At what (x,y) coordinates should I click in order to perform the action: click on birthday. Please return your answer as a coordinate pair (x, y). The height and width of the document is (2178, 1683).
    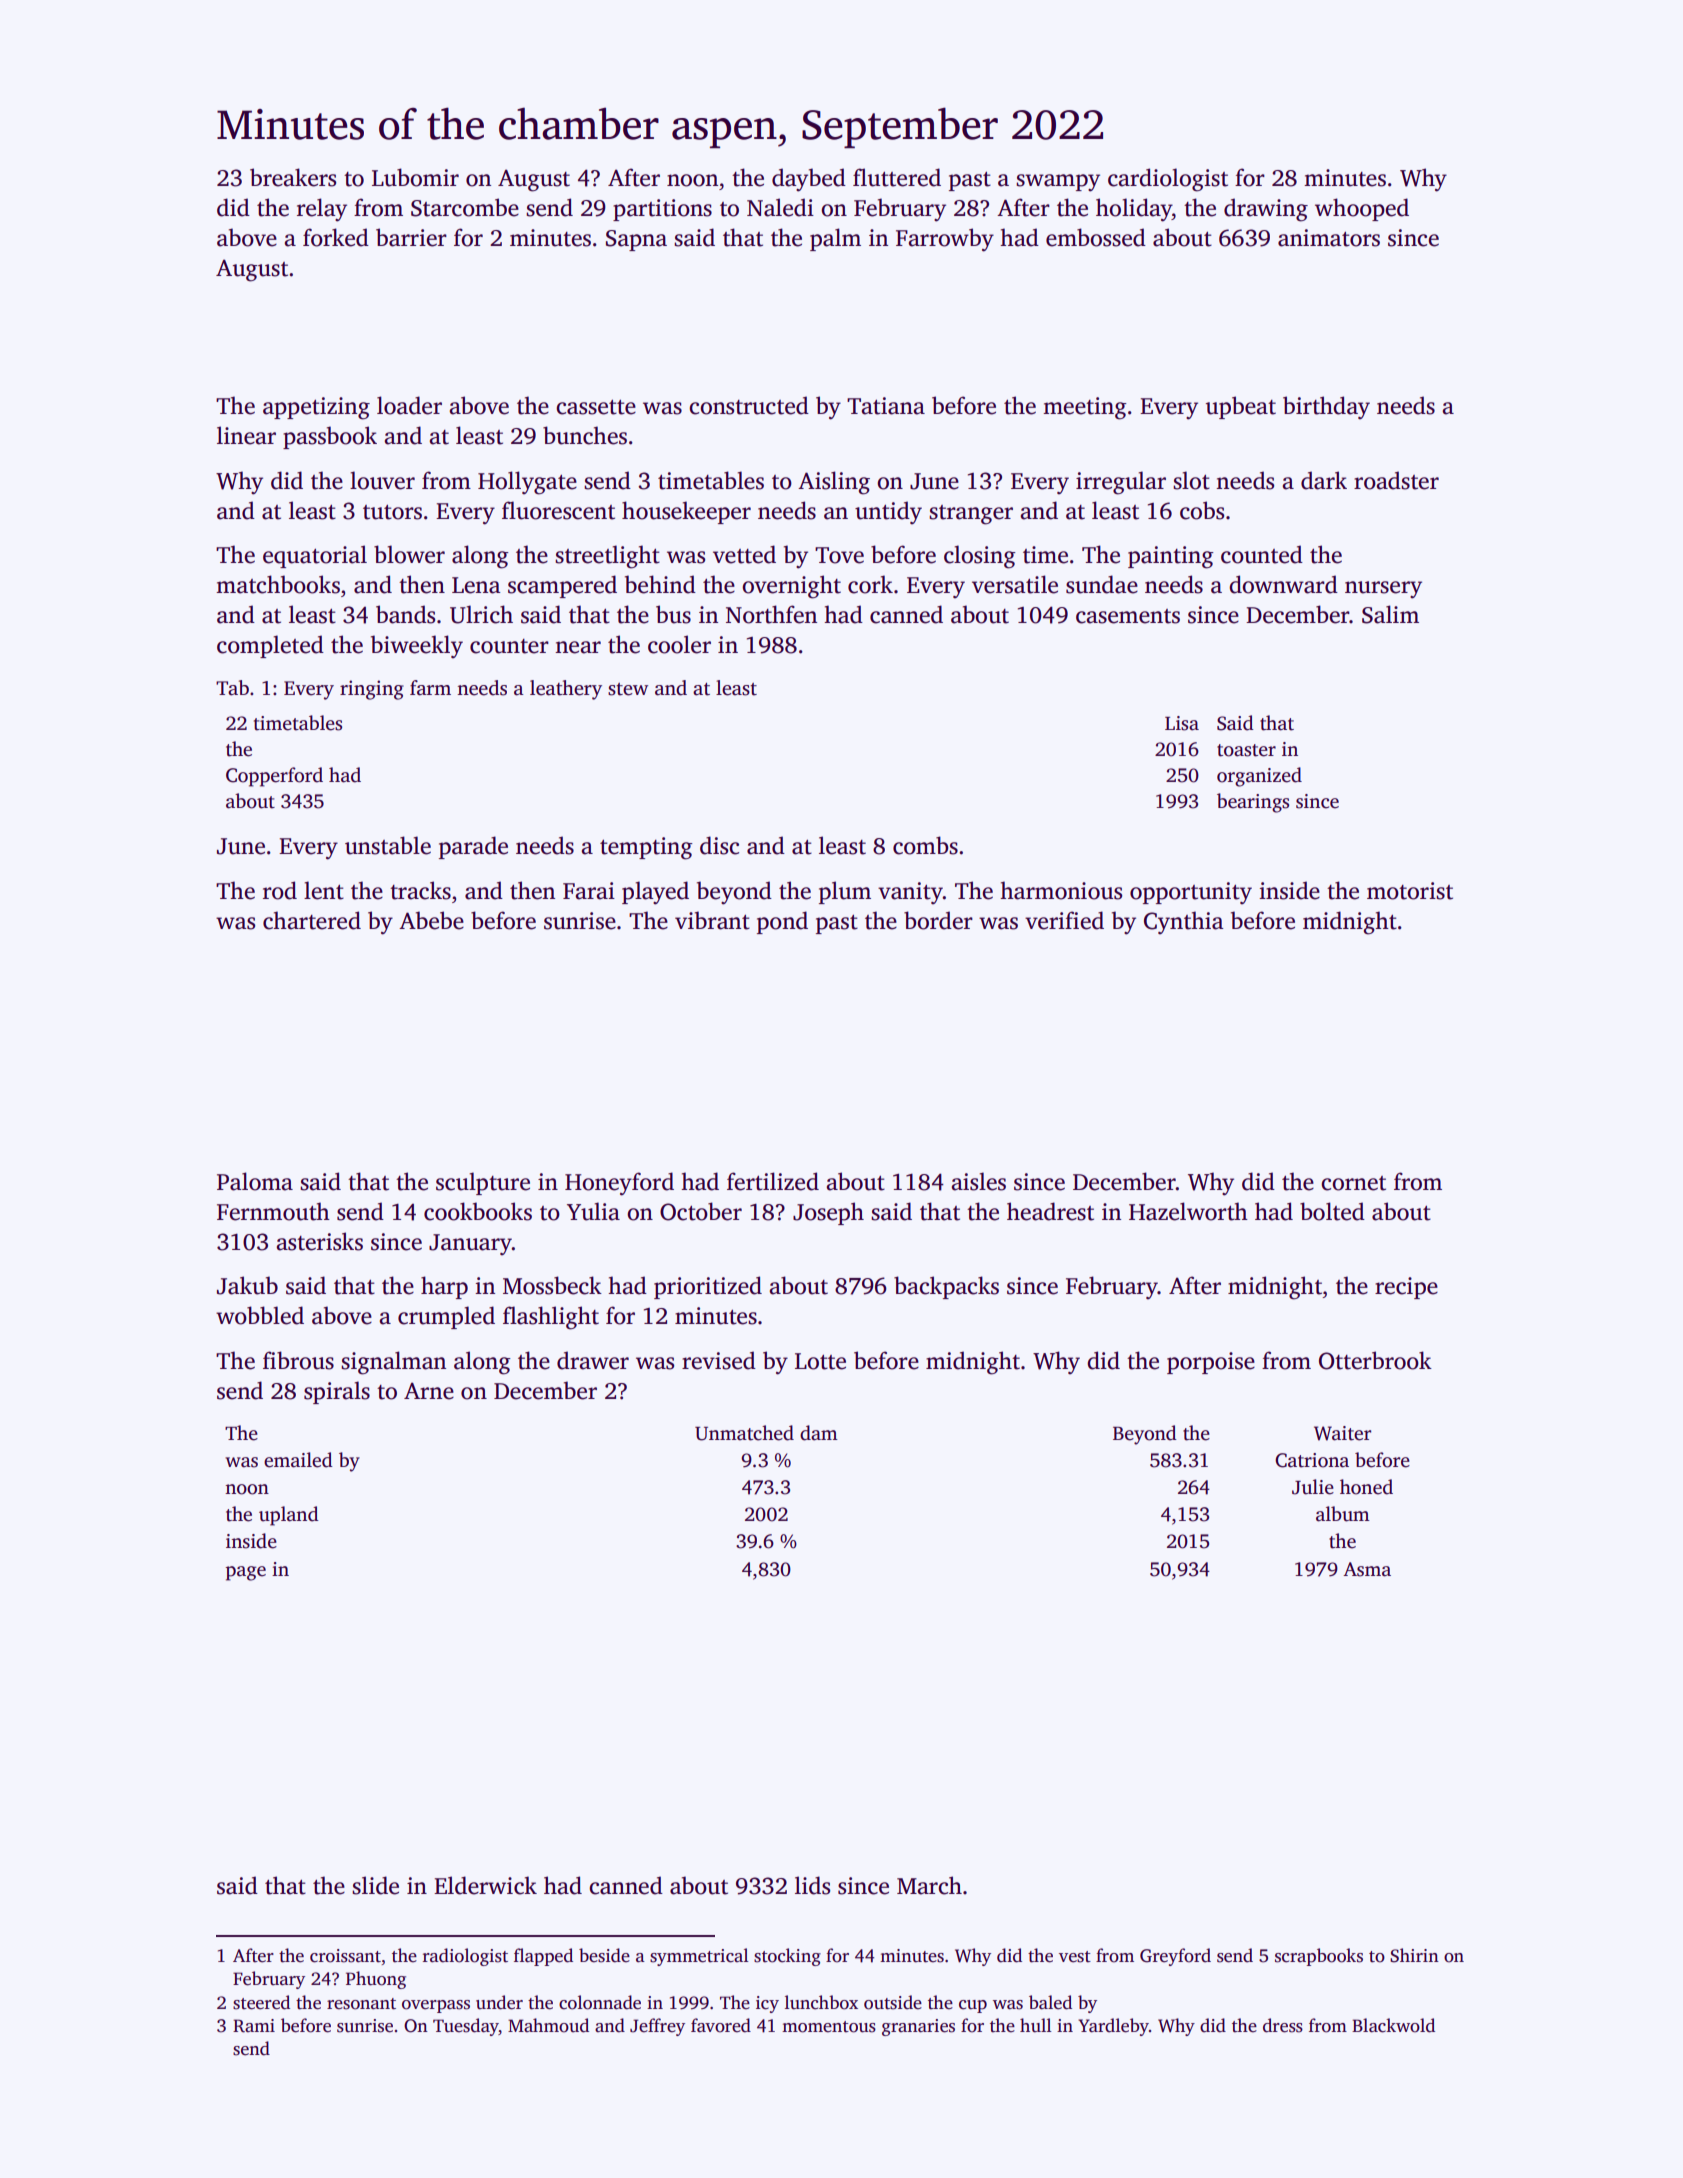
    Looking at the image, I should click on (1326, 408).
